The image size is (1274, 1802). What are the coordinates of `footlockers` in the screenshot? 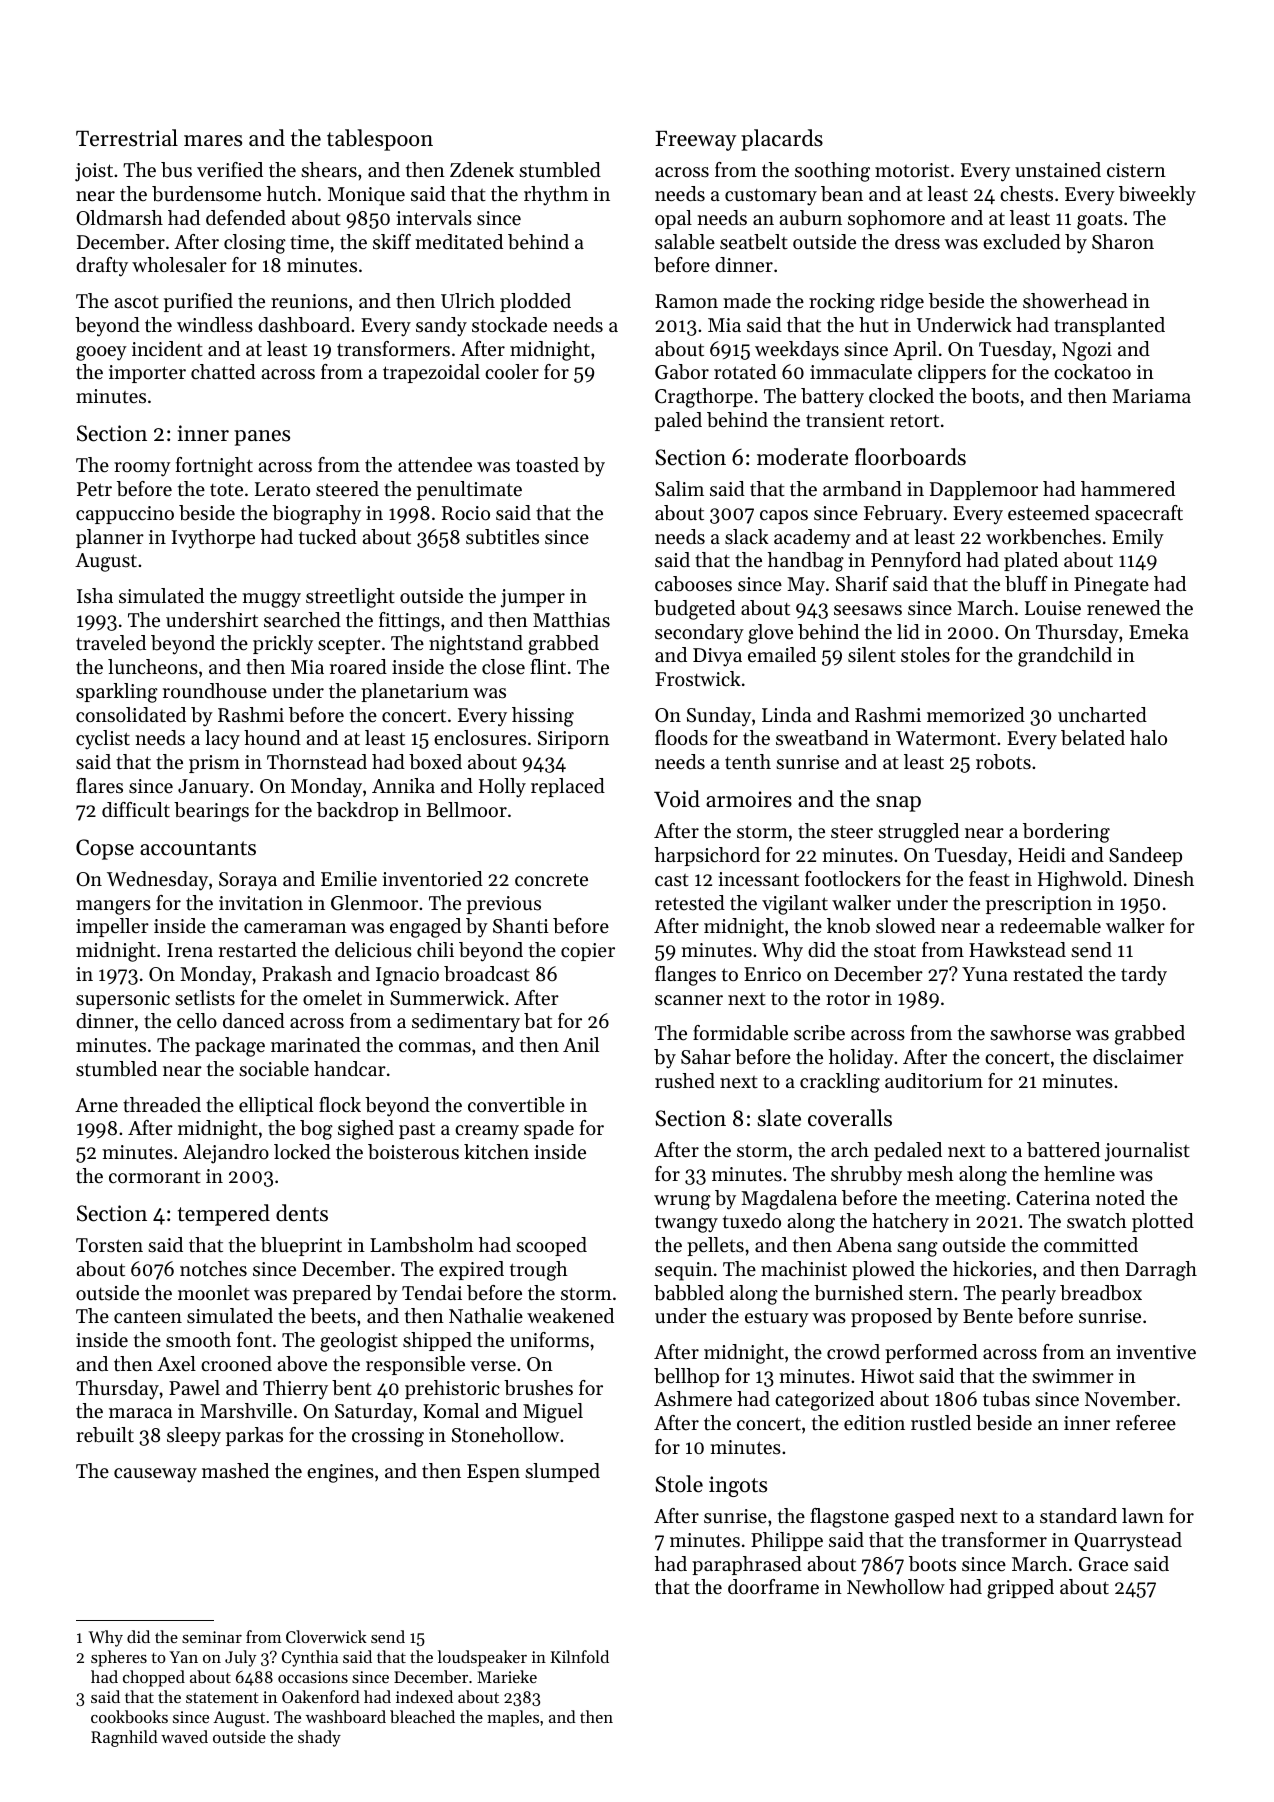 It's located at (853, 879).
